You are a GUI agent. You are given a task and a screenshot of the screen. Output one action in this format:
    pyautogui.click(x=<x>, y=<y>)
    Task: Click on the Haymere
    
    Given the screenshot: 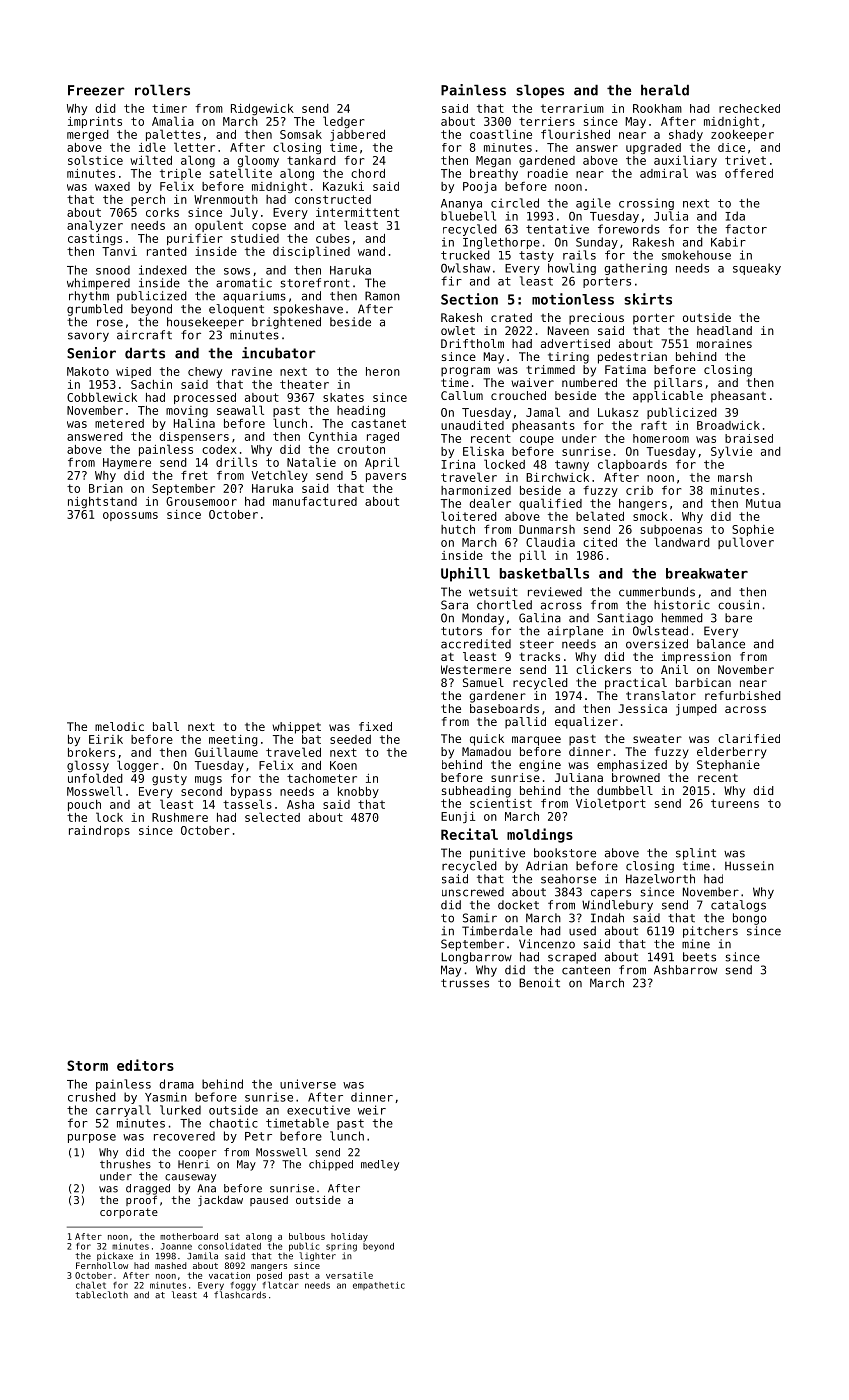 What is the action you would take?
    pyautogui.click(x=127, y=463)
